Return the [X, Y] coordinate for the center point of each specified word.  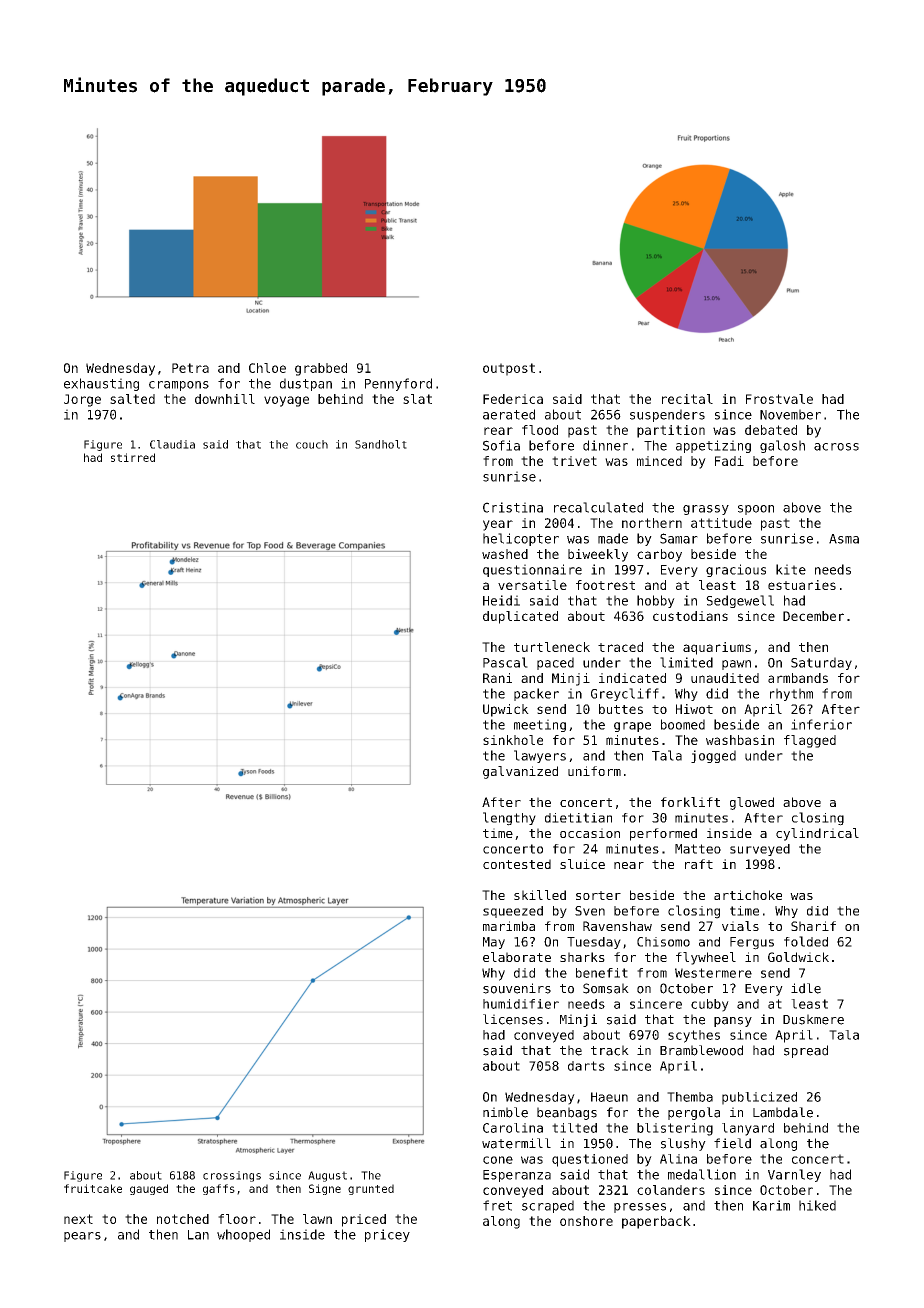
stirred [133, 457]
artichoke [748, 895]
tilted [574, 1128]
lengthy [509, 819]
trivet [574, 461]
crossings [232, 1176]
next [78, 1219]
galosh [782, 446]
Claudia [172, 444]
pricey [387, 1235]
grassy [706, 510]
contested [517, 864]
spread [806, 1051]
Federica [513, 399]
